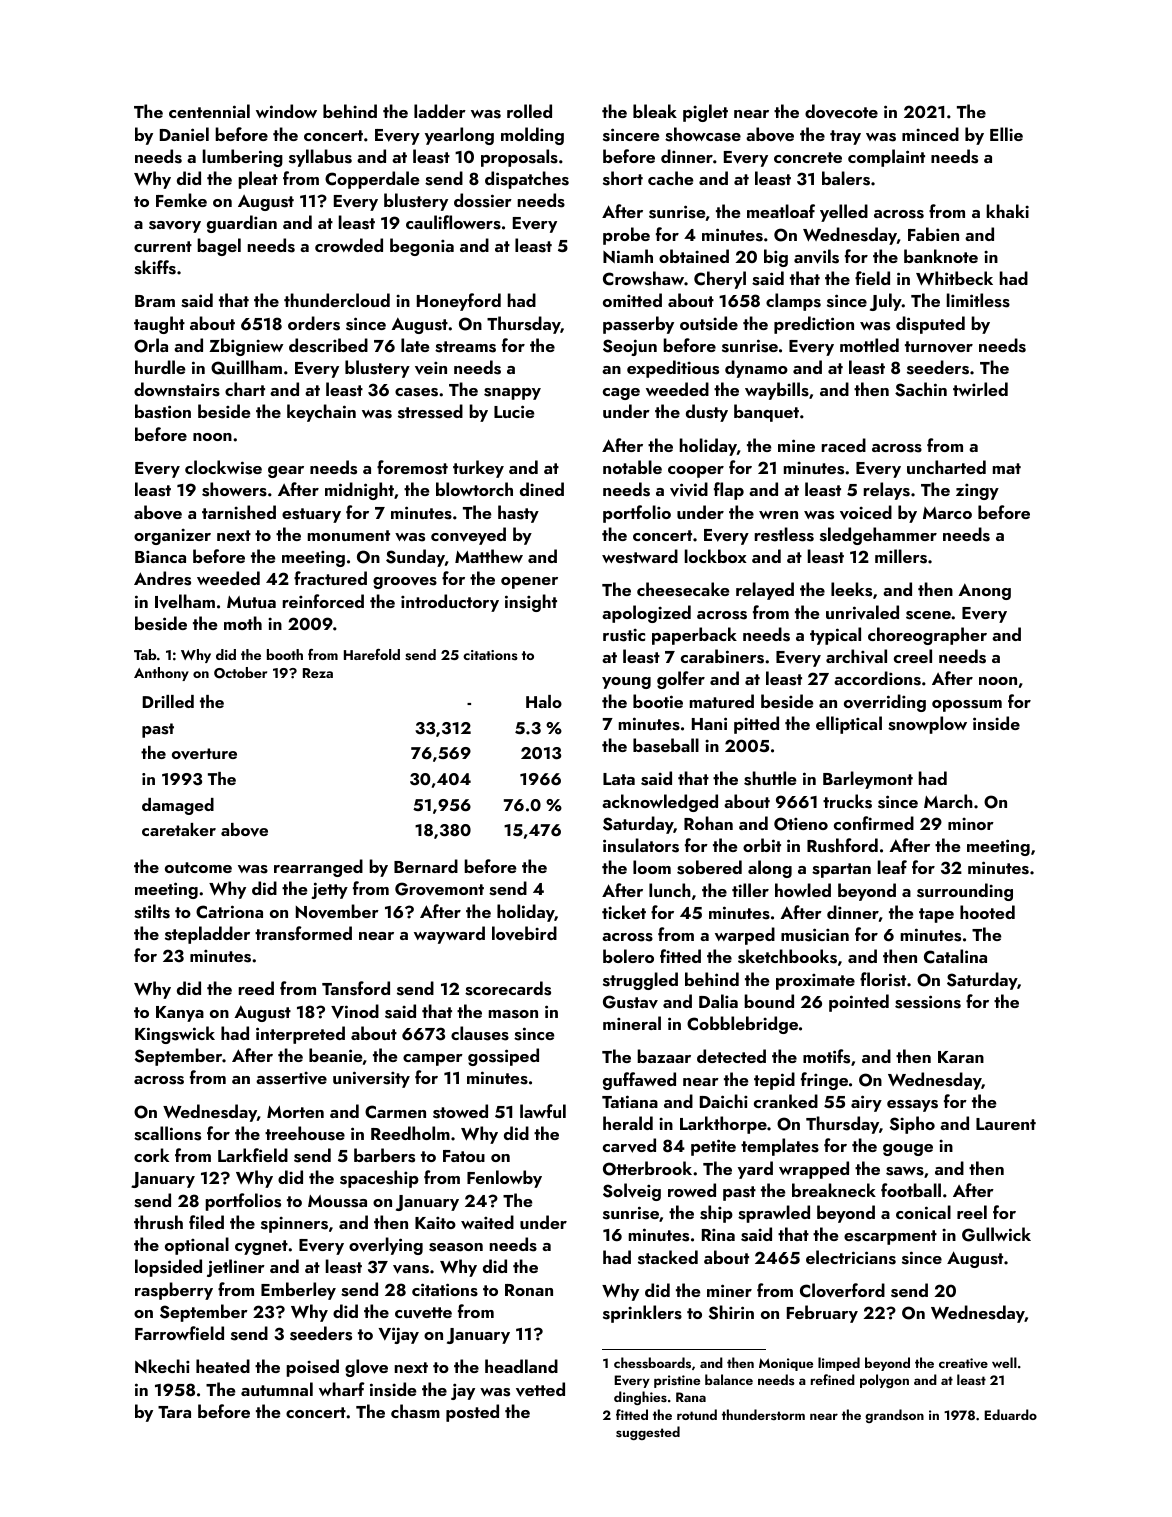  What do you see at coordinates (774, 1081) in the document?
I see `tepid` at bounding box center [774, 1081].
